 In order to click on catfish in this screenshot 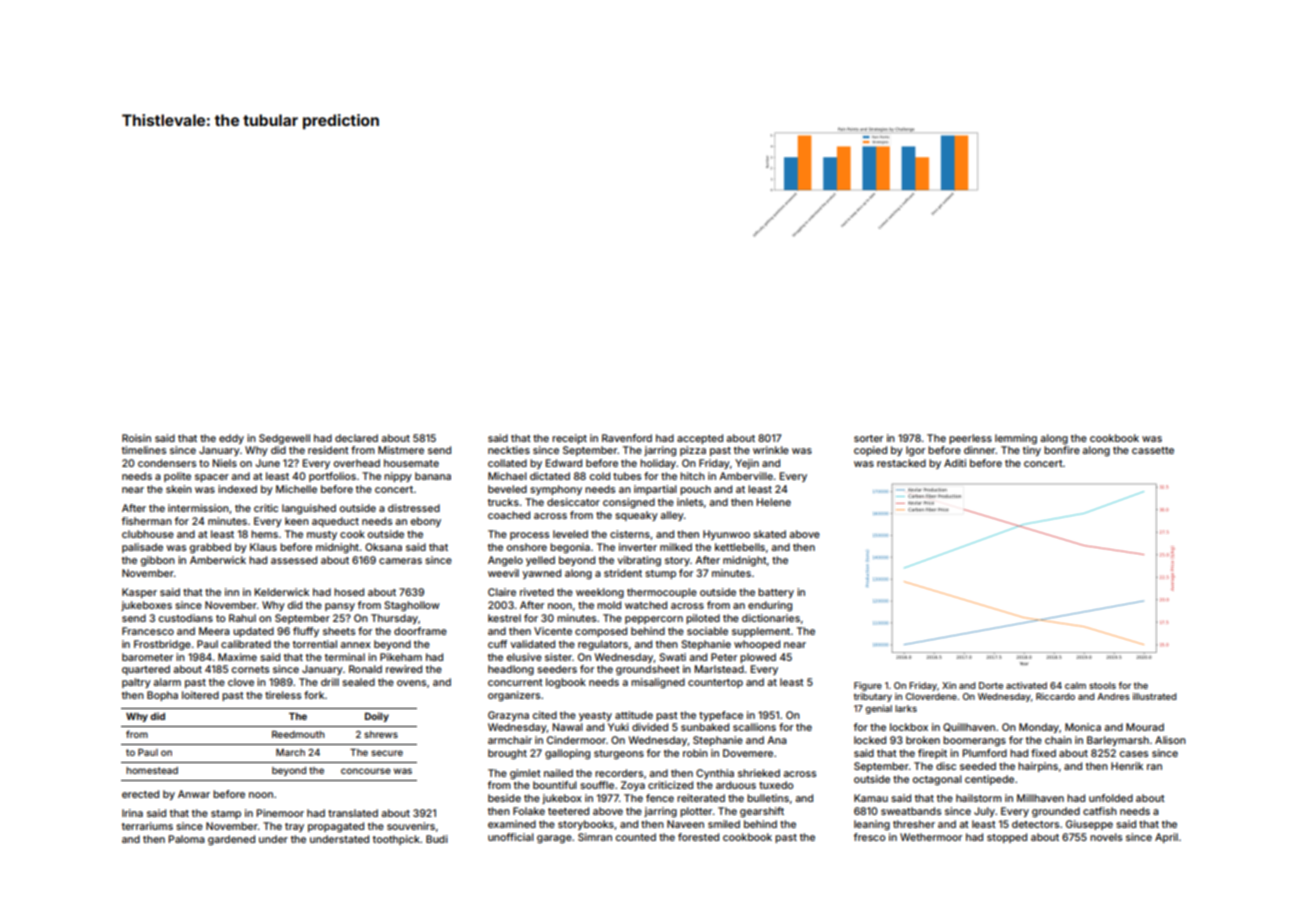, I will do `click(1100, 811)`.
